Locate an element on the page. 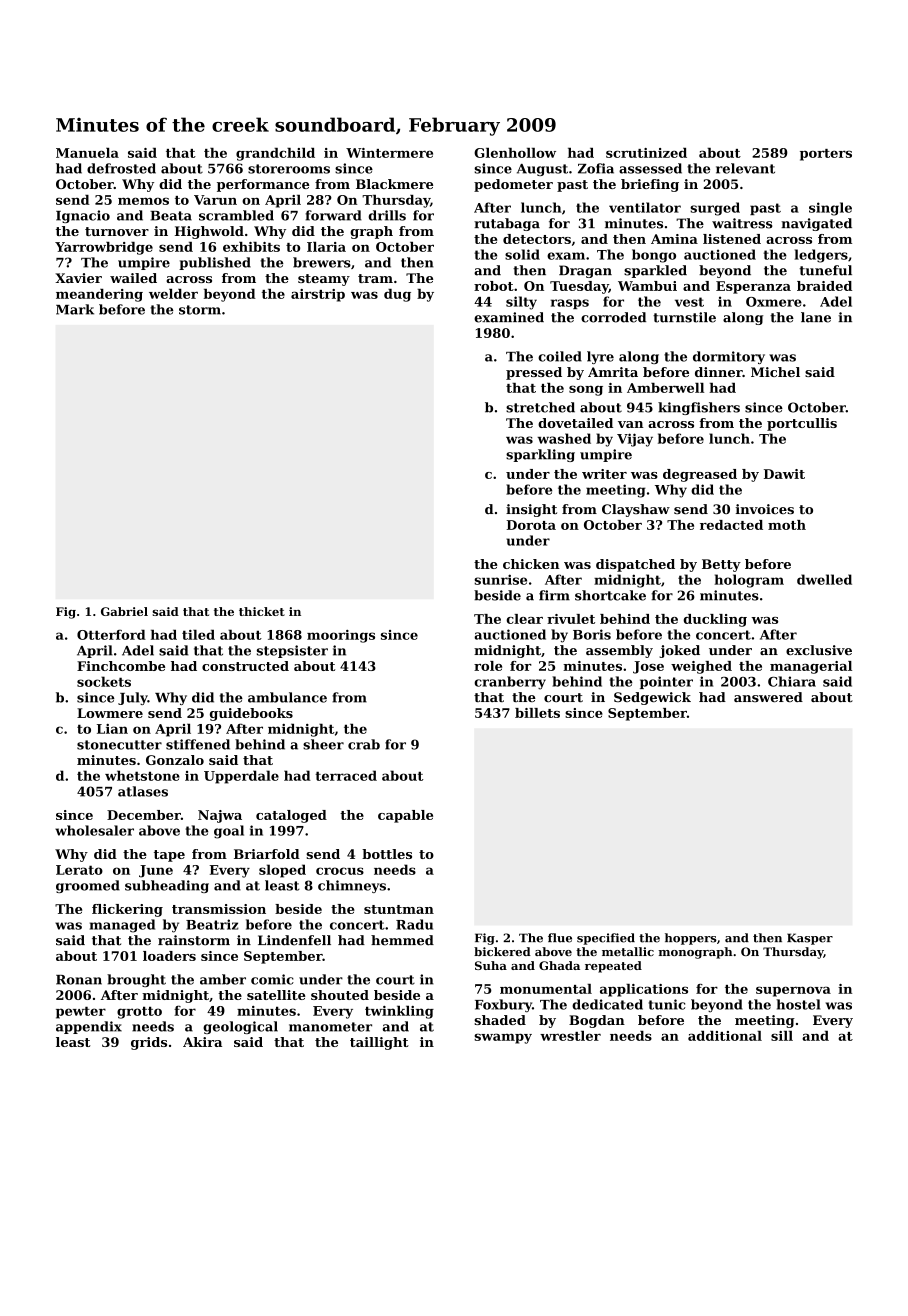  taillight is located at coordinates (379, 1043).
